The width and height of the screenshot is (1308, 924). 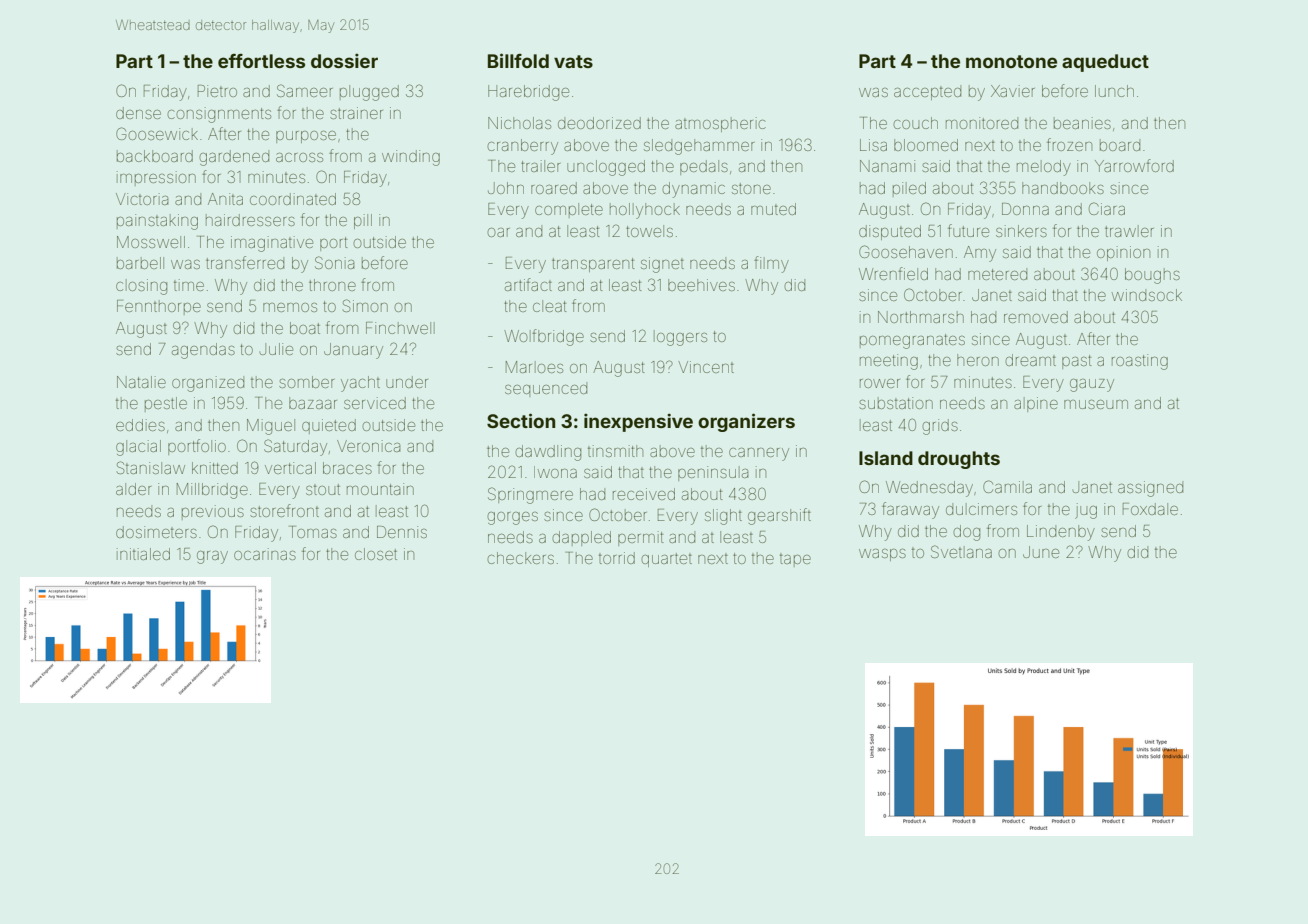 What do you see at coordinates (534, 367) in the screenshot?
I see `Marloes` at bounding box center [534, 367].
